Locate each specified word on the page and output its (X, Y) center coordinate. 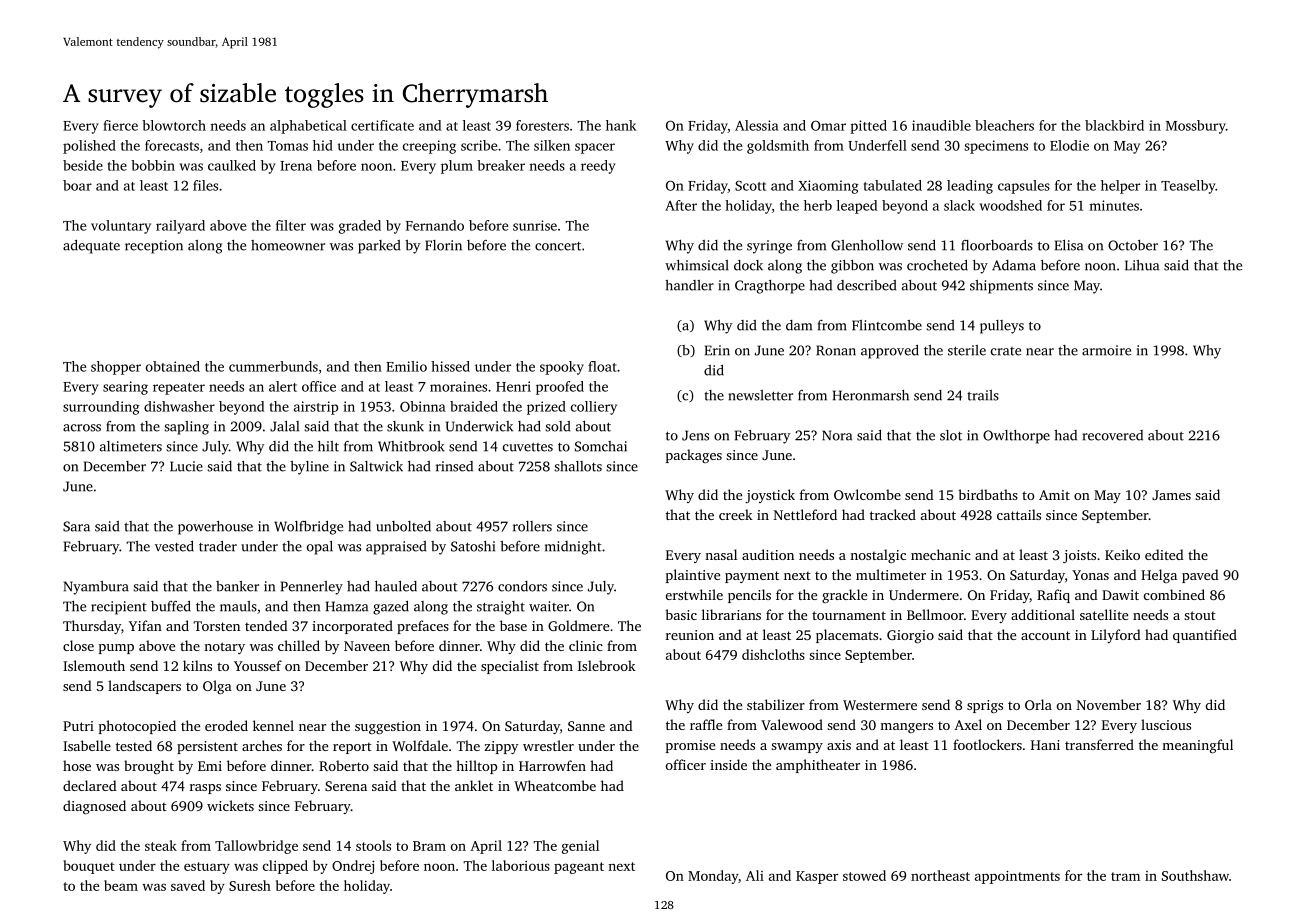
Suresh (250, 885)
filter (291, 225)
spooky (562, 368)
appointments (1017, 877)
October (1133, 245)
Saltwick (376, 466)
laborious (521, 865)
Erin (717, 350)
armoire (1106, 350)
